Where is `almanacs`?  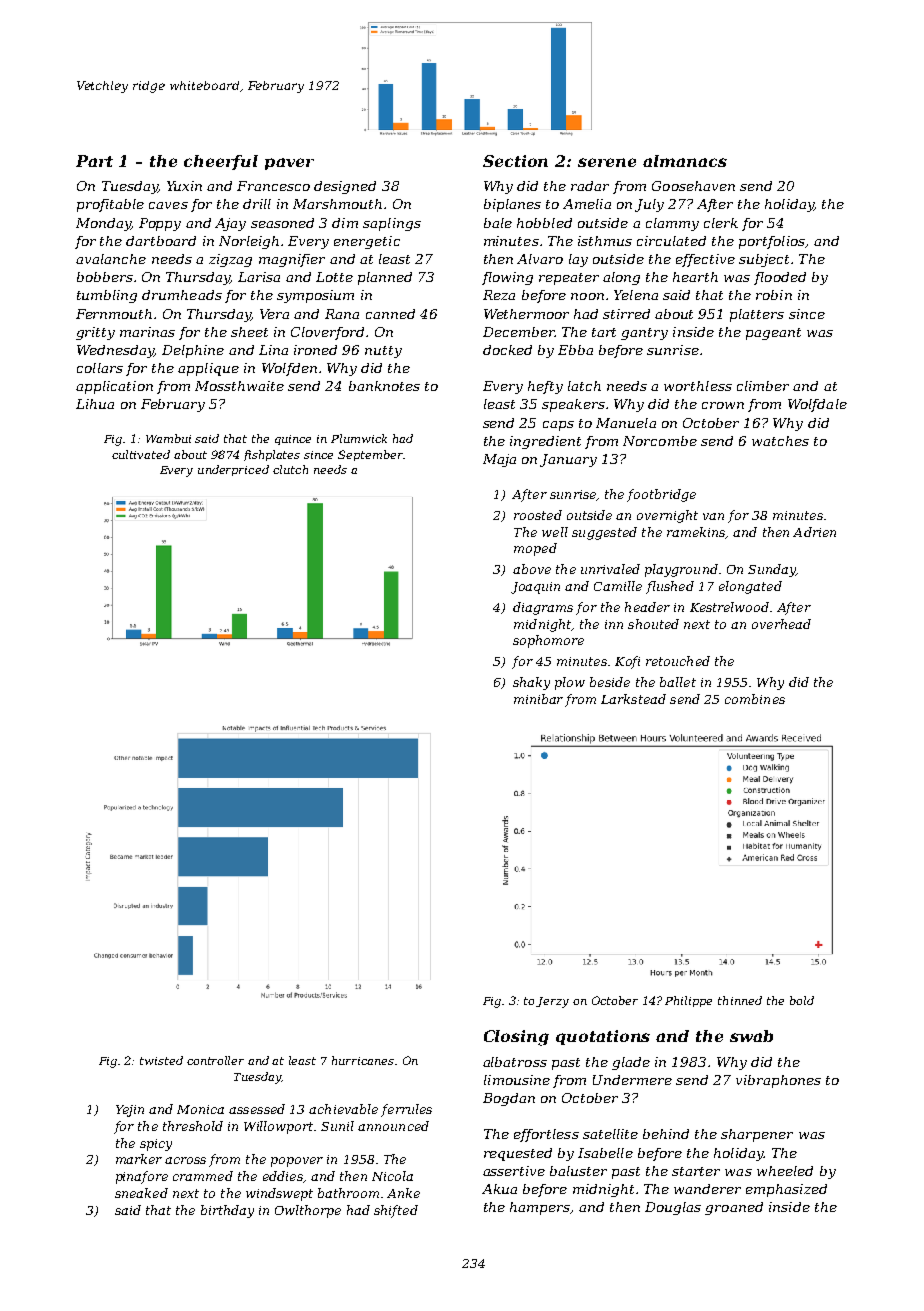 almanacs is located at coordinates (685, 161).
